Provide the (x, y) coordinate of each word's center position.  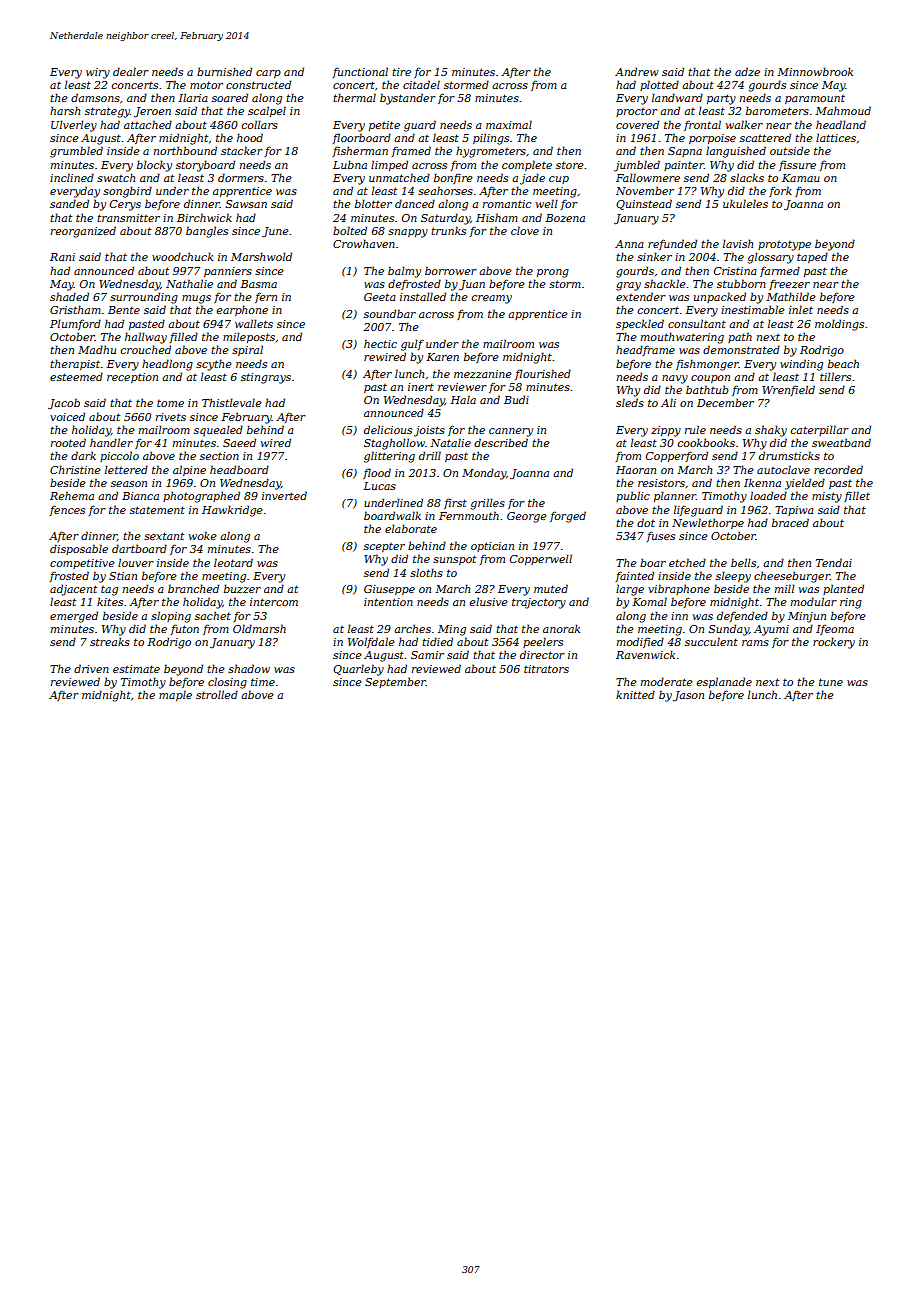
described (501, 442)
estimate (136, 669)
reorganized (83, 232)
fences (67, 510)
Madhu (97, 349)
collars (260, 124)
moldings (839, 325)
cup (559, 180)
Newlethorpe (708, 523)
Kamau (801, 178)
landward (677, 97)
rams (755, 643)
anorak (561, 628)
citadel (421, 84)
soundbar (390, 313)
